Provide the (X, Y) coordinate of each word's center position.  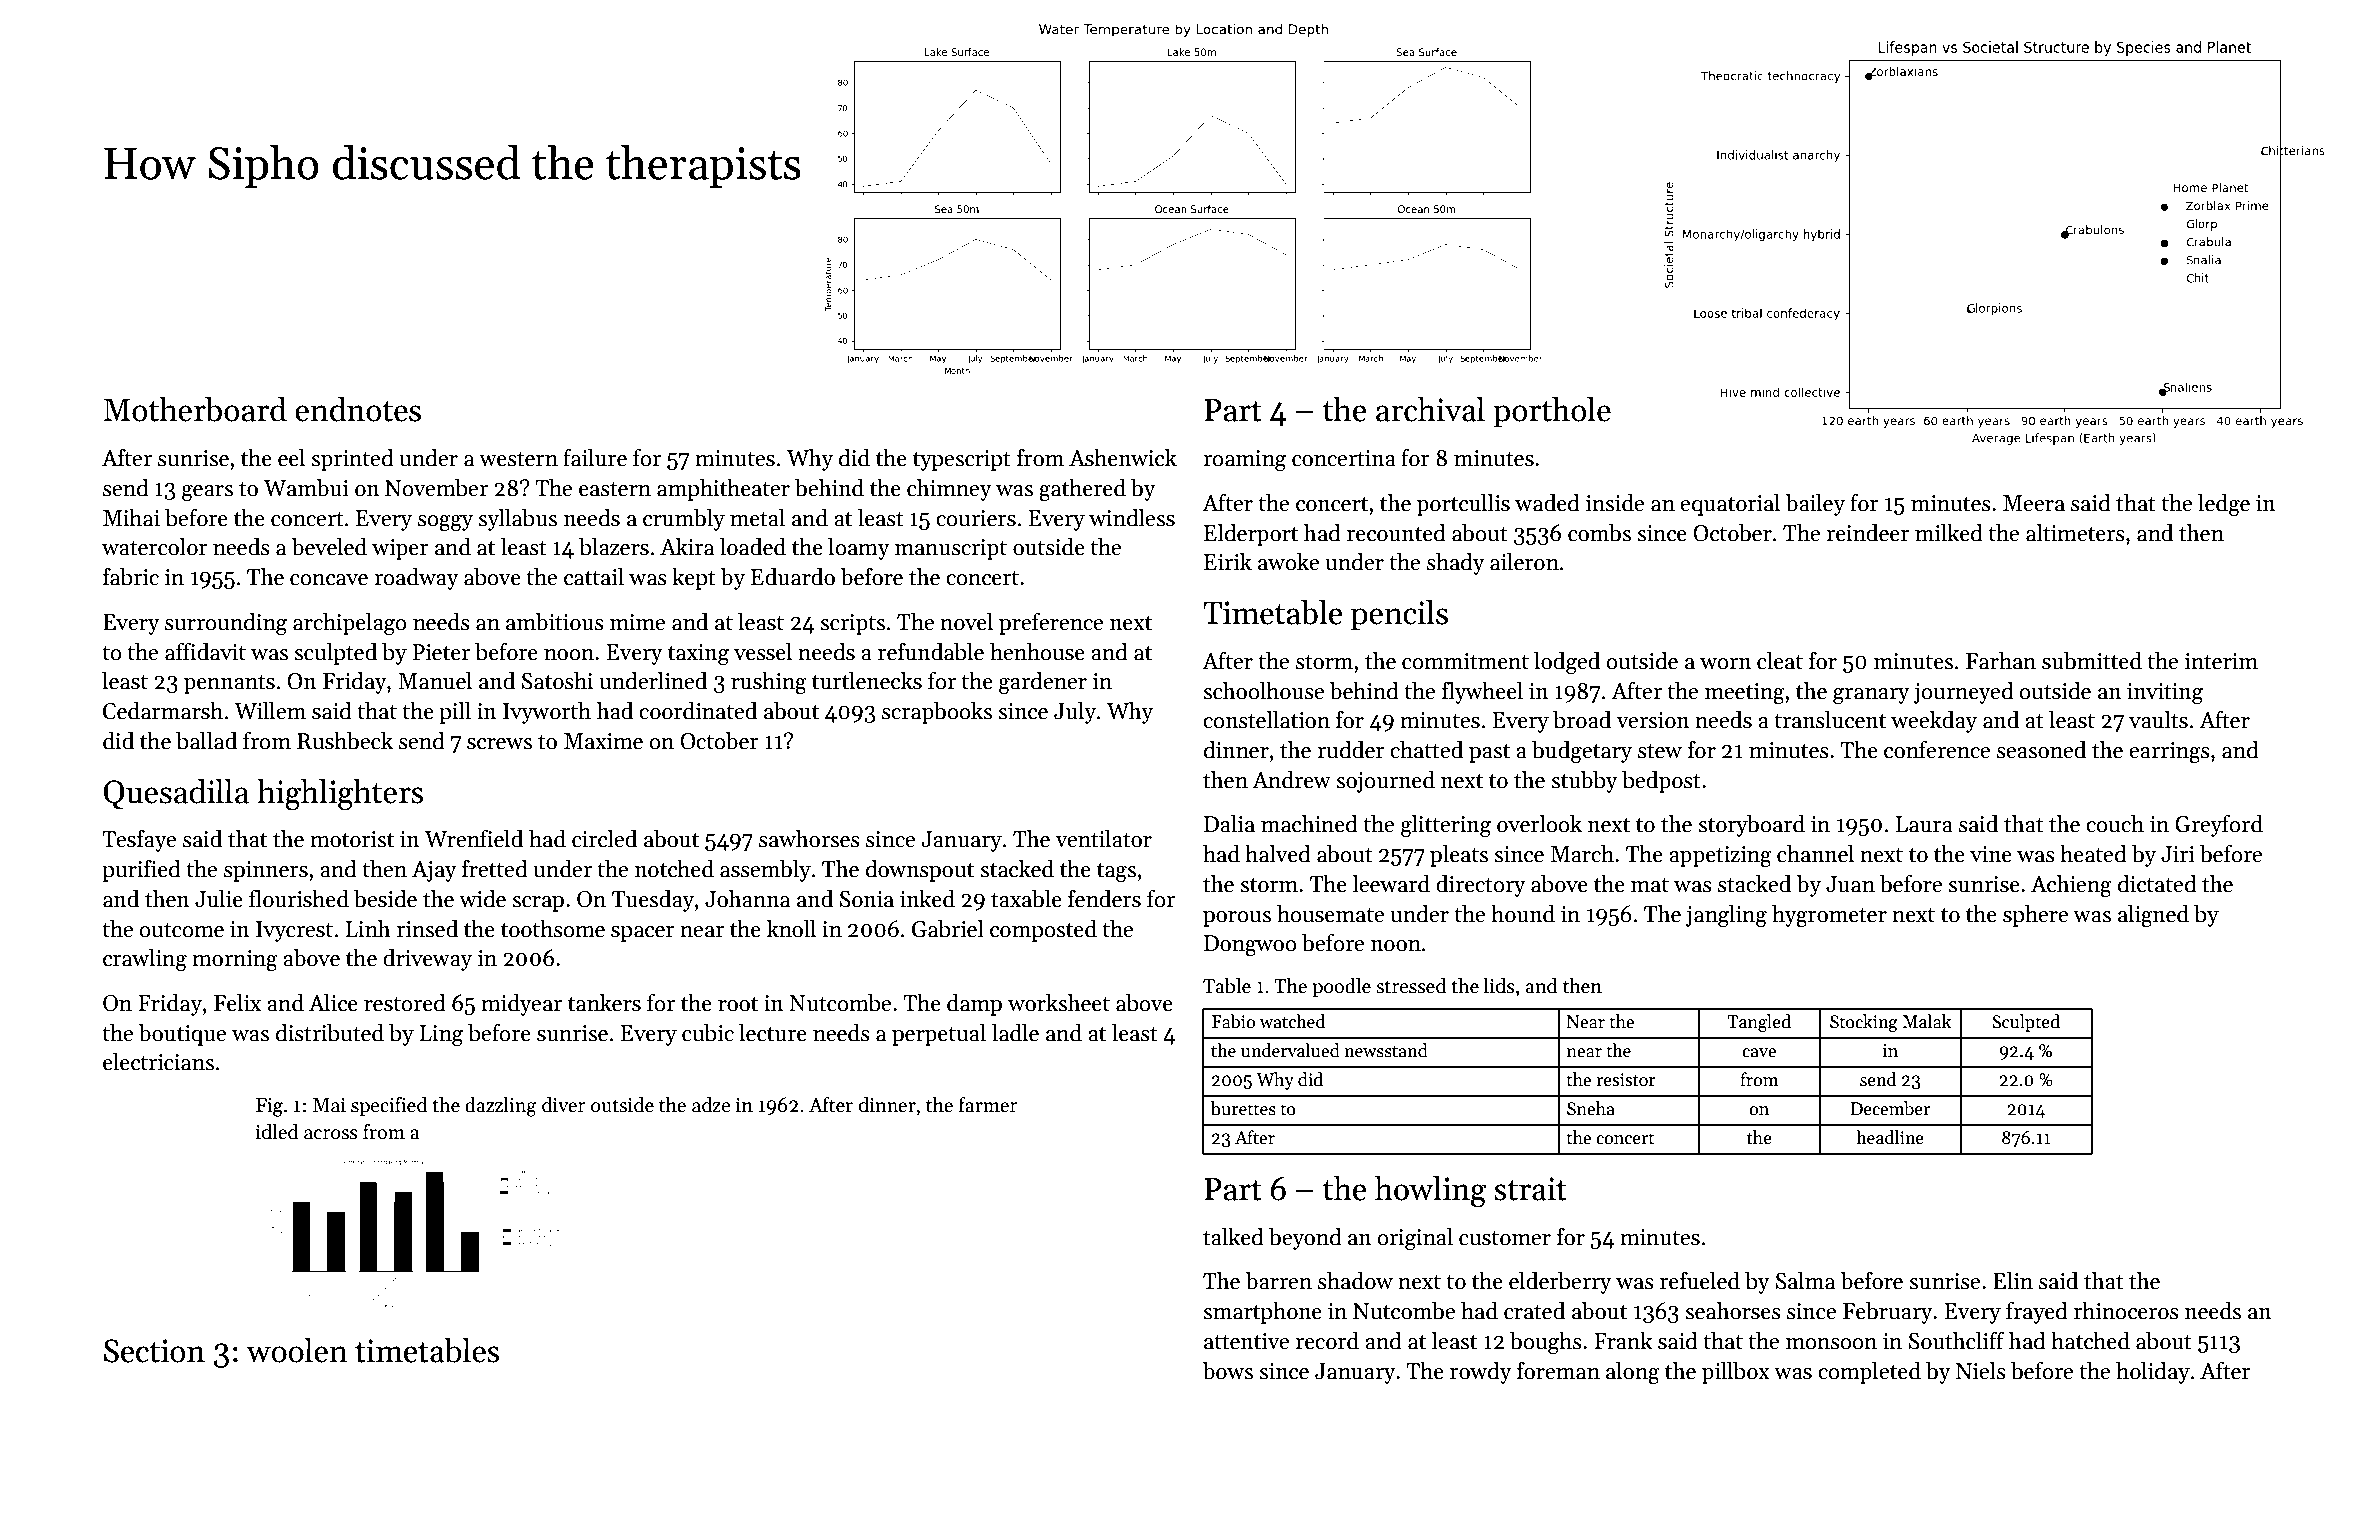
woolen (297, 1350)
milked (1949, 533)
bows (1227, 1371)
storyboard (1751, 826)
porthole (1552, 412)
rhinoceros (2126, 1311)
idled (277, 1132)
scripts (852, 624)
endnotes (358, 409)
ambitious (555, 622)
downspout (920, 871)
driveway (427, 960)
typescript (962, 460)
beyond (1305, 1239)
